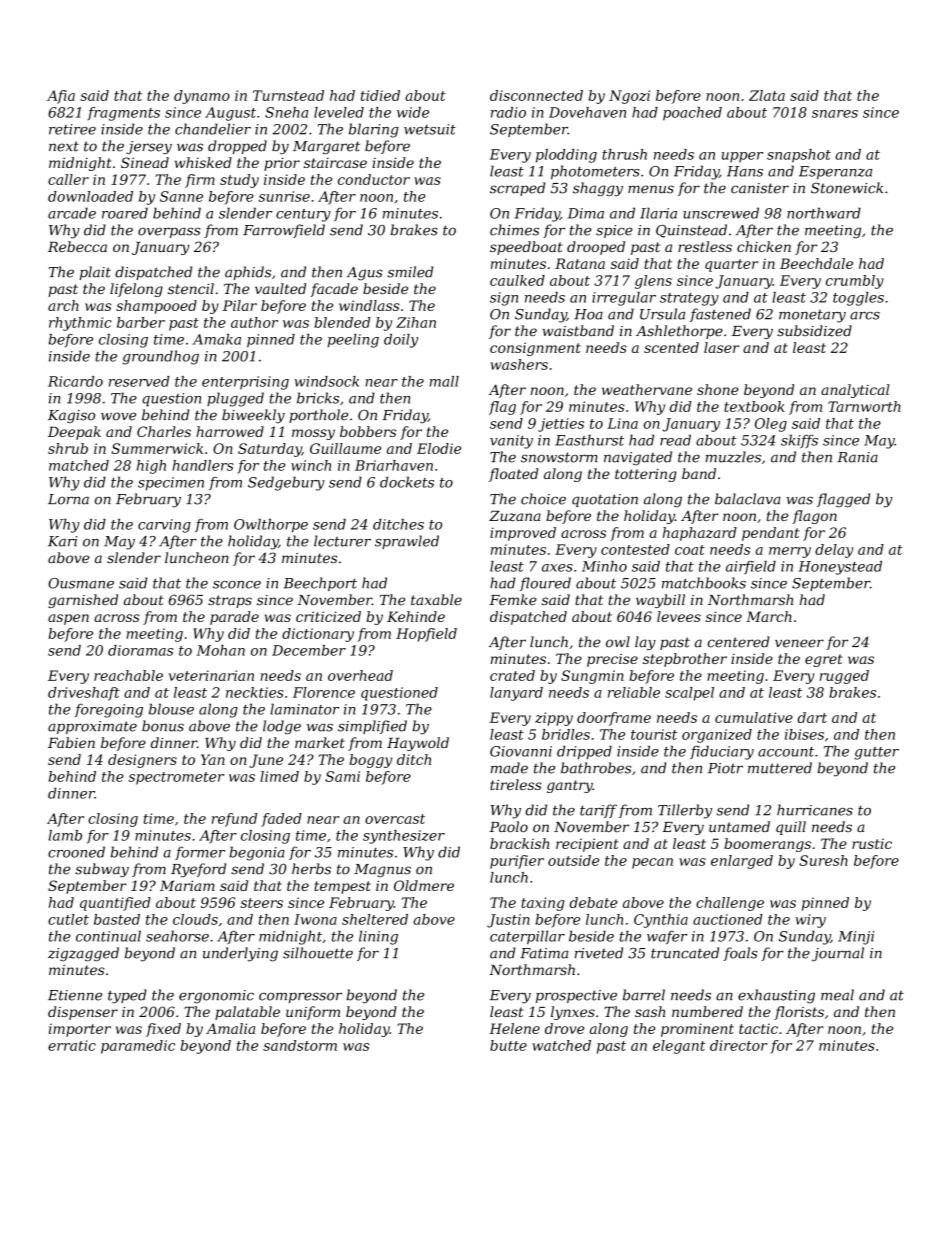  I want to click on wove, so click(118, 416).
